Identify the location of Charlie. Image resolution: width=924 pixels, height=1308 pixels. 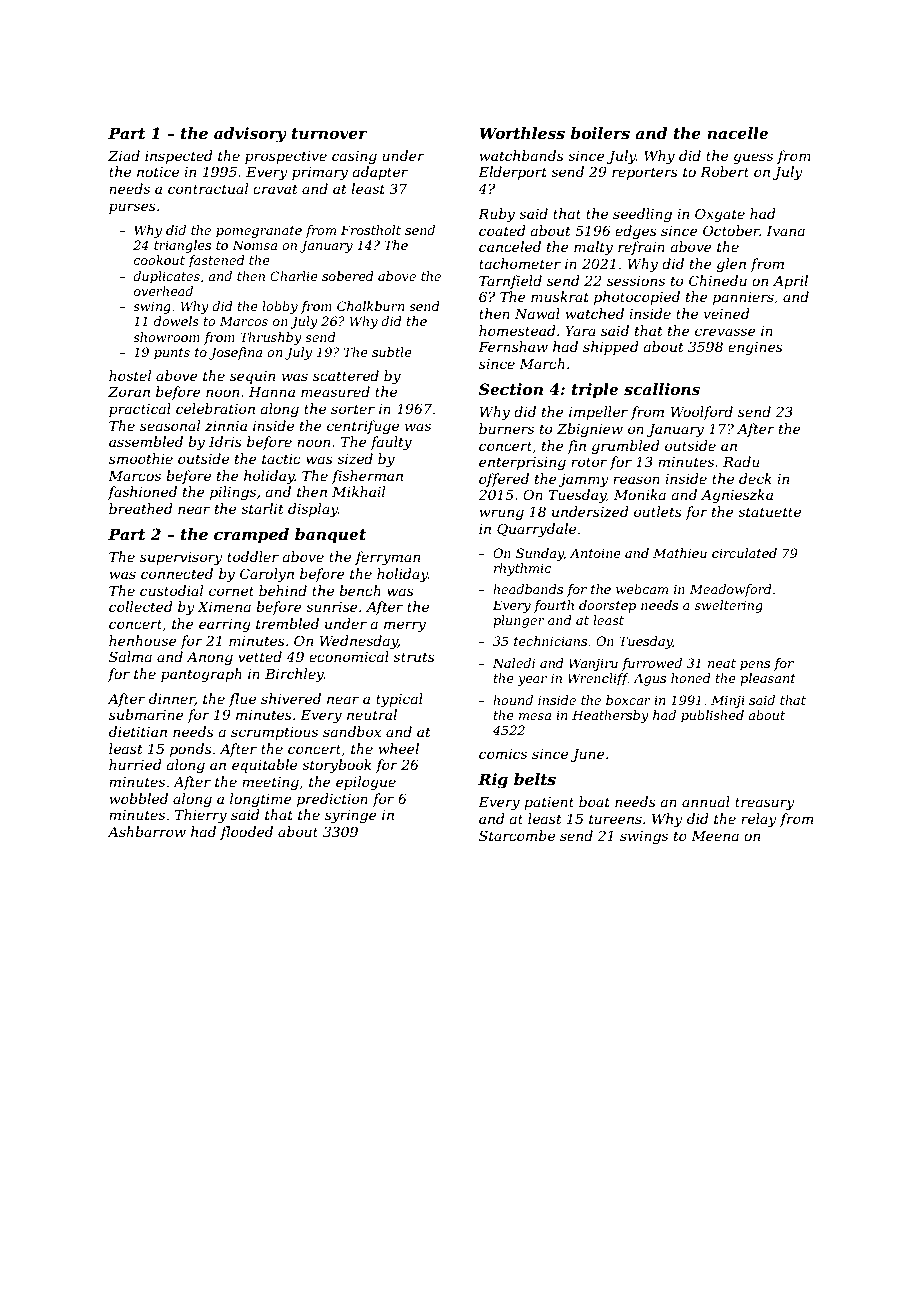
(294, 276).
